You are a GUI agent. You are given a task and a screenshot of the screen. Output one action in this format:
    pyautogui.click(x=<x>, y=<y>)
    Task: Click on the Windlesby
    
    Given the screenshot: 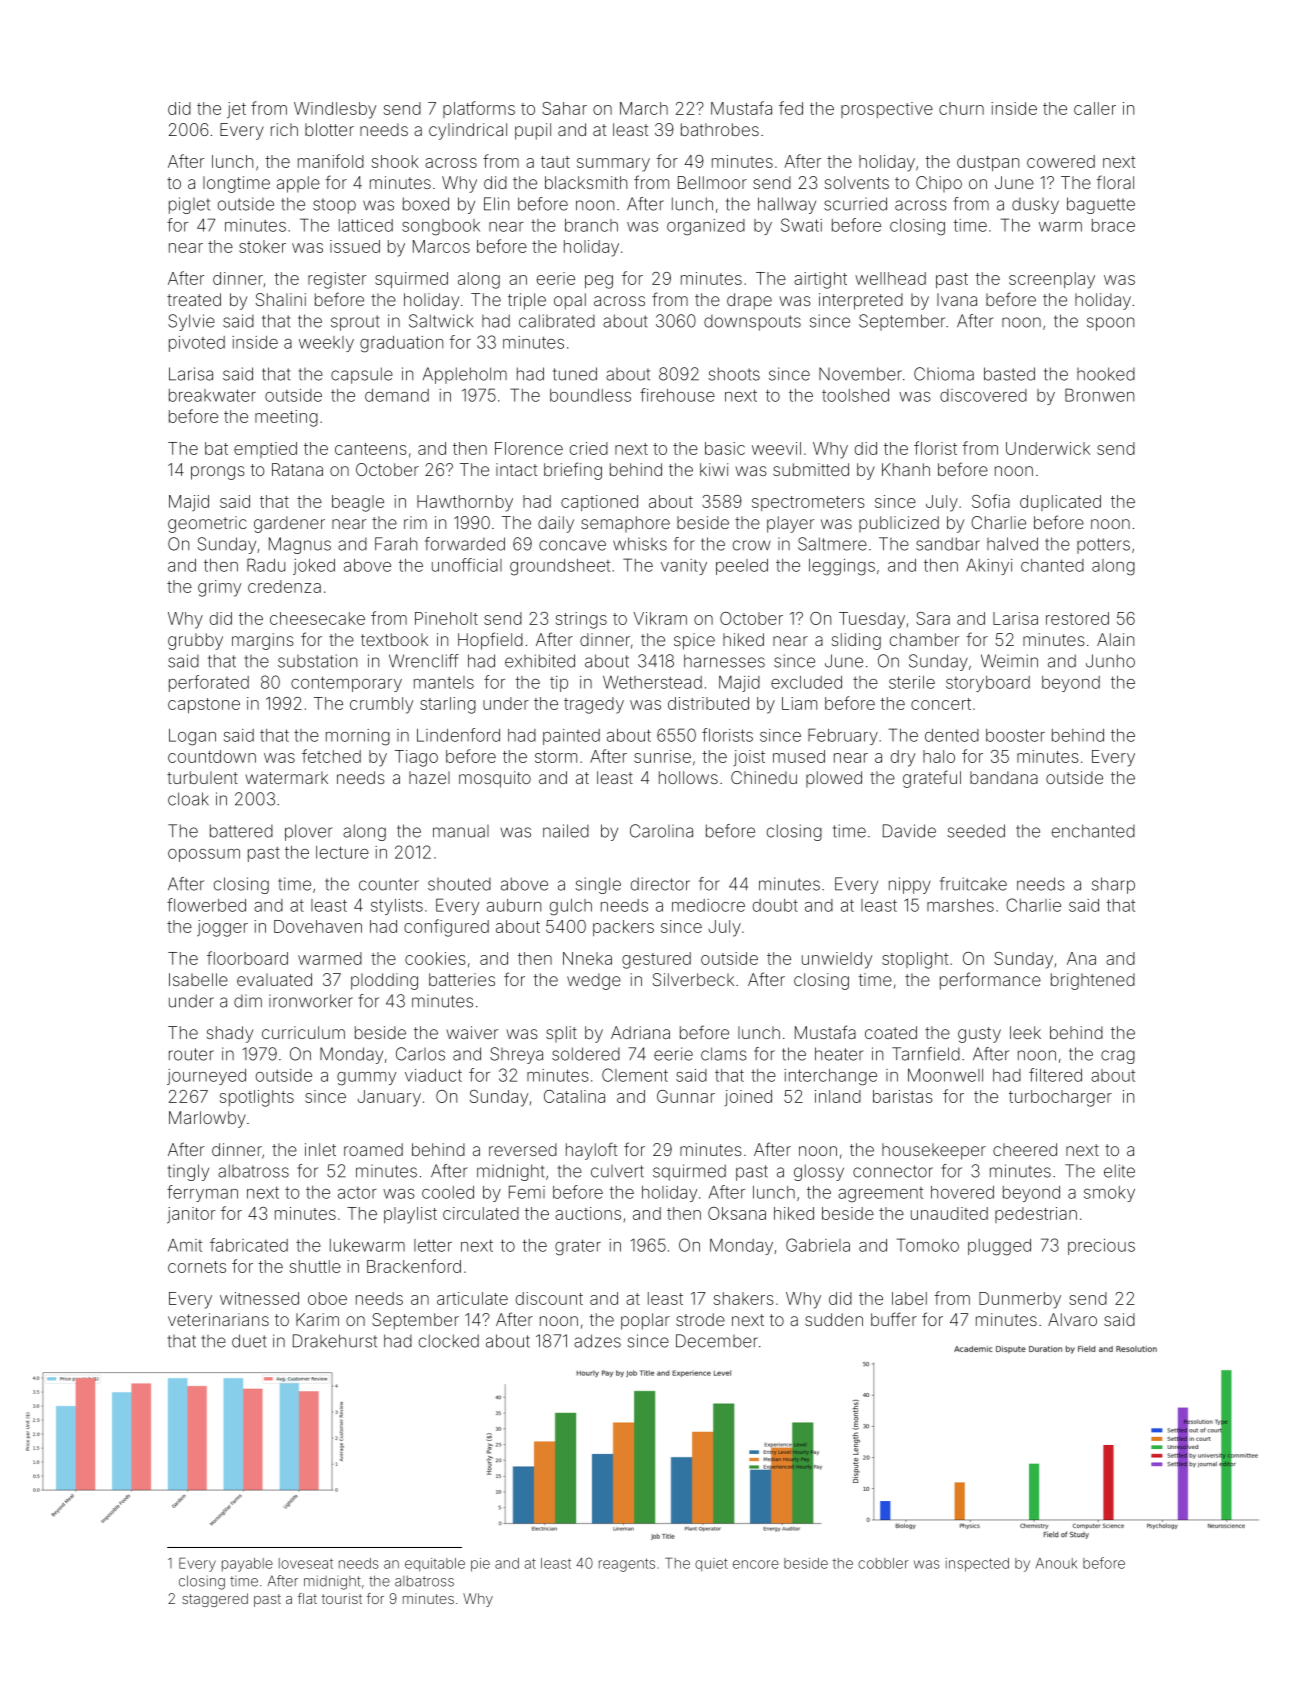 What is the action you would take?
    pyautogui.click(x=335, y=110)
